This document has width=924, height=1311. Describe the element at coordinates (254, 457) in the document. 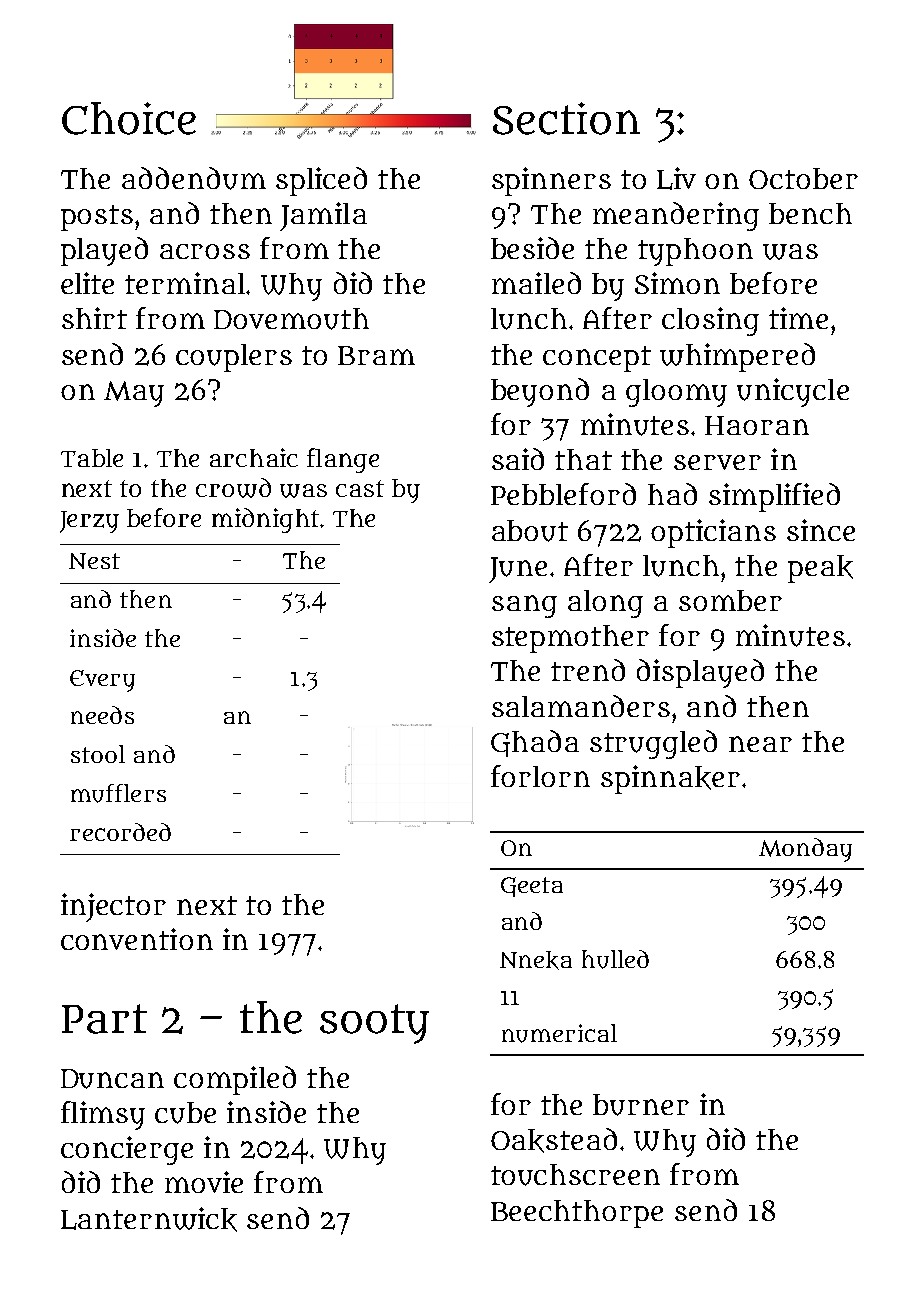

I see `archaic` at that location.
